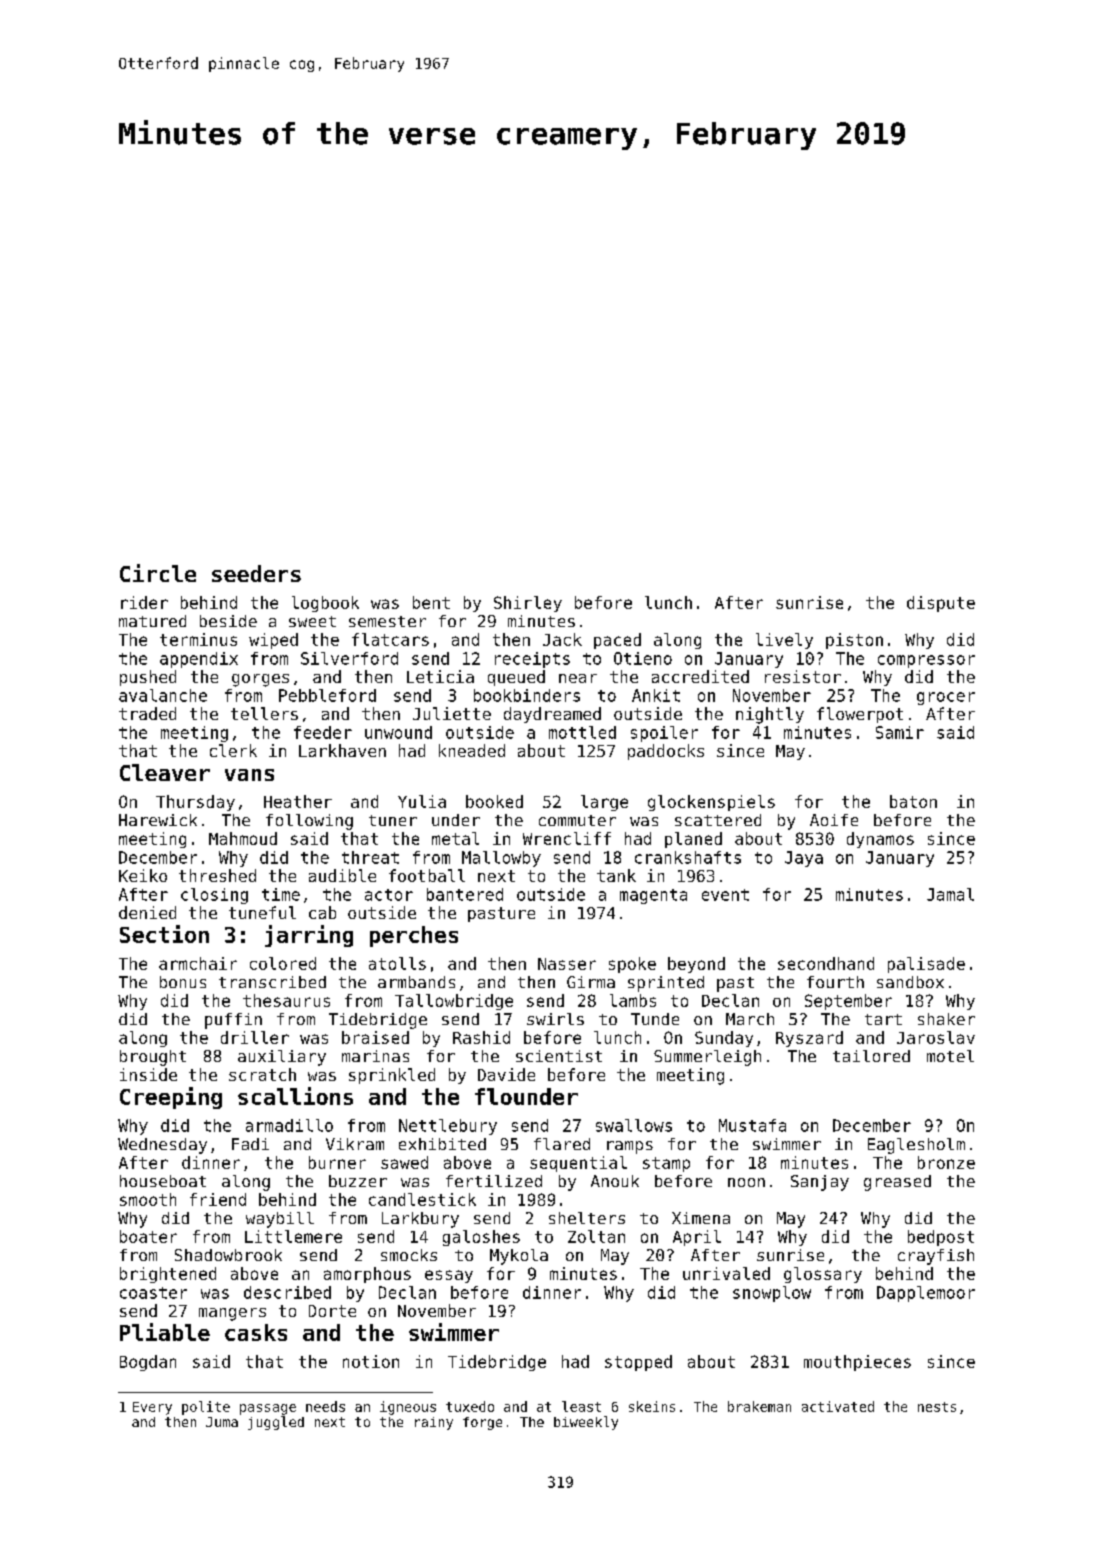 This image has width=1094, height=1548. Describe the element at coordinates (941, 604) in the image. I see `dispute` at that location.
